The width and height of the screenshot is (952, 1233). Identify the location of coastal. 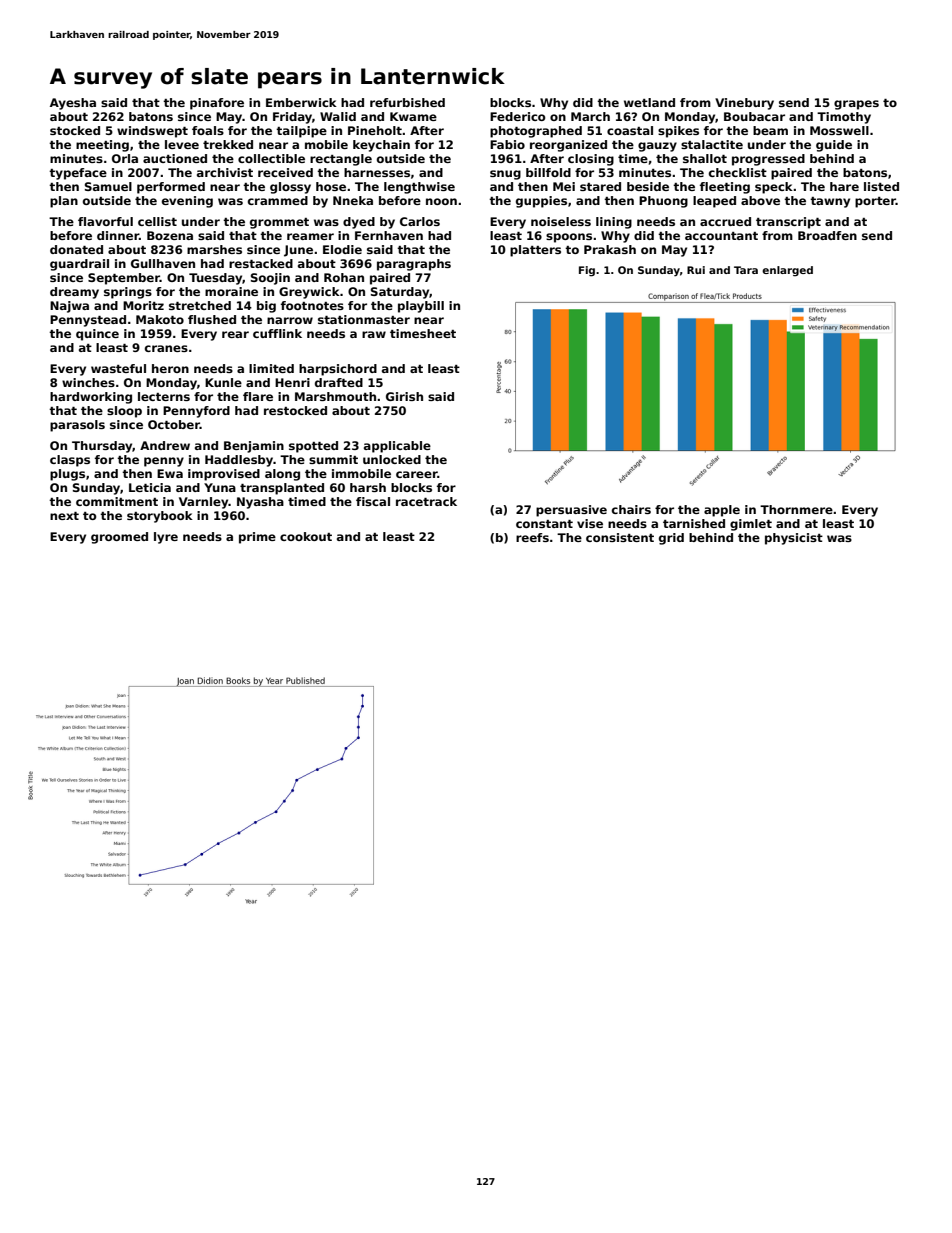
(630, 130).
